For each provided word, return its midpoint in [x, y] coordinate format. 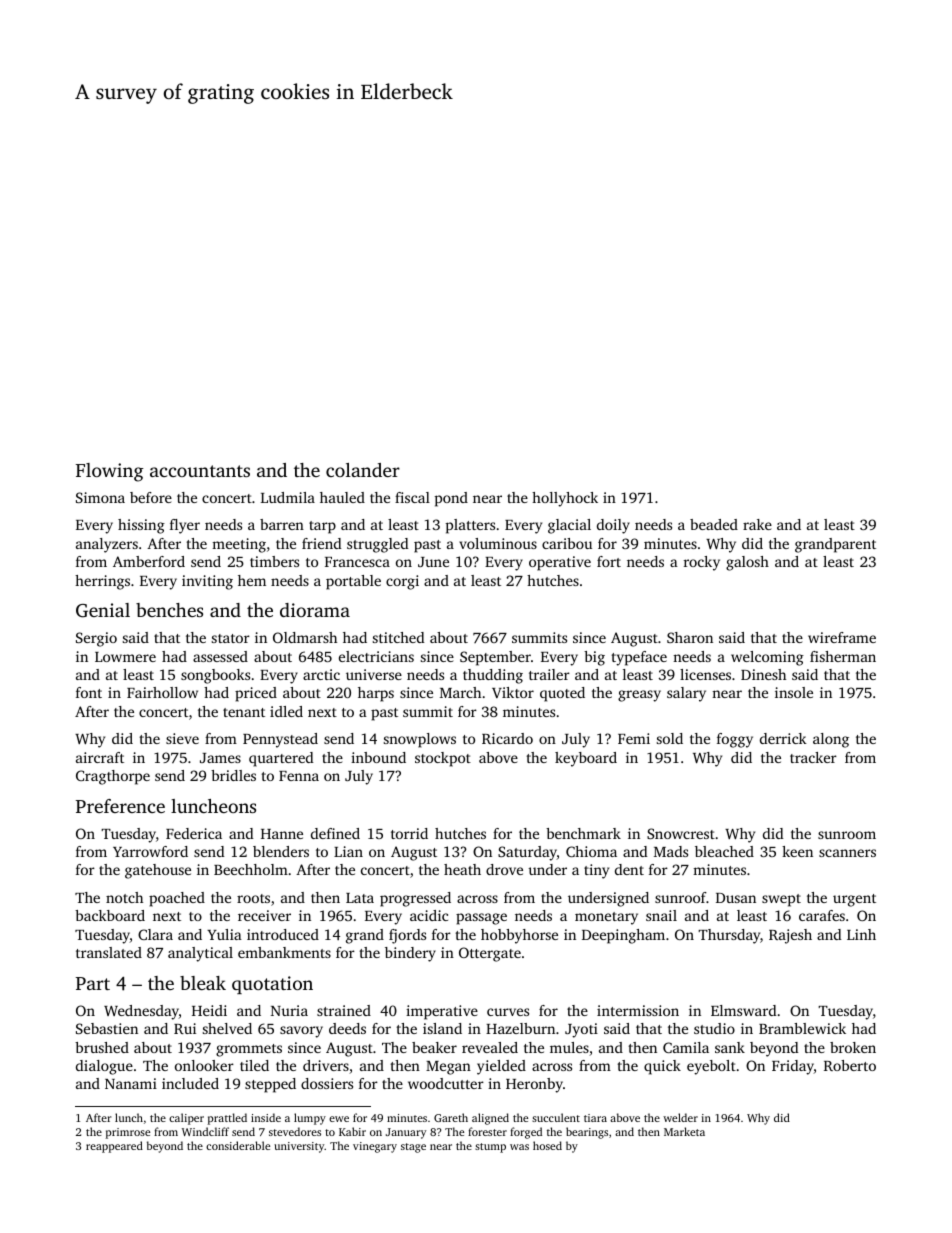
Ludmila [288, 497]
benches [169, 610]
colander [363, 470]
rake [757, 524]
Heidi [209, 1010]
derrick [783, 738]
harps [376, 694]
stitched [399, 637]
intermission [638, 1010]
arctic [321, 674]
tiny [596, 871]
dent [629, 869]
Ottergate [490, 954]
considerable [238, 1145]
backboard [110, 915]
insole [794, 692]
